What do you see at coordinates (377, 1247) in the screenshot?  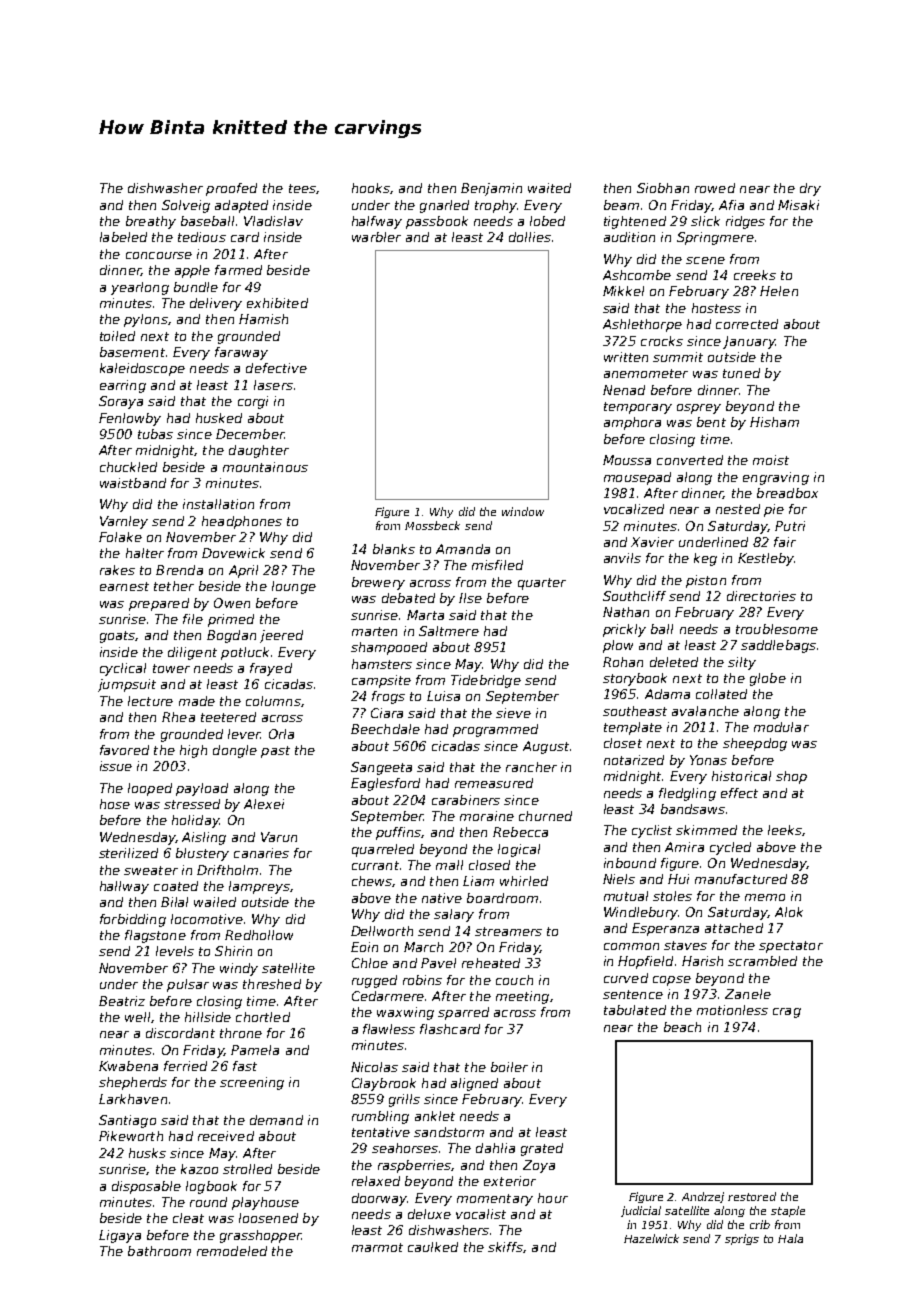 I see `marmot` at bounding box center [377, 1247].
